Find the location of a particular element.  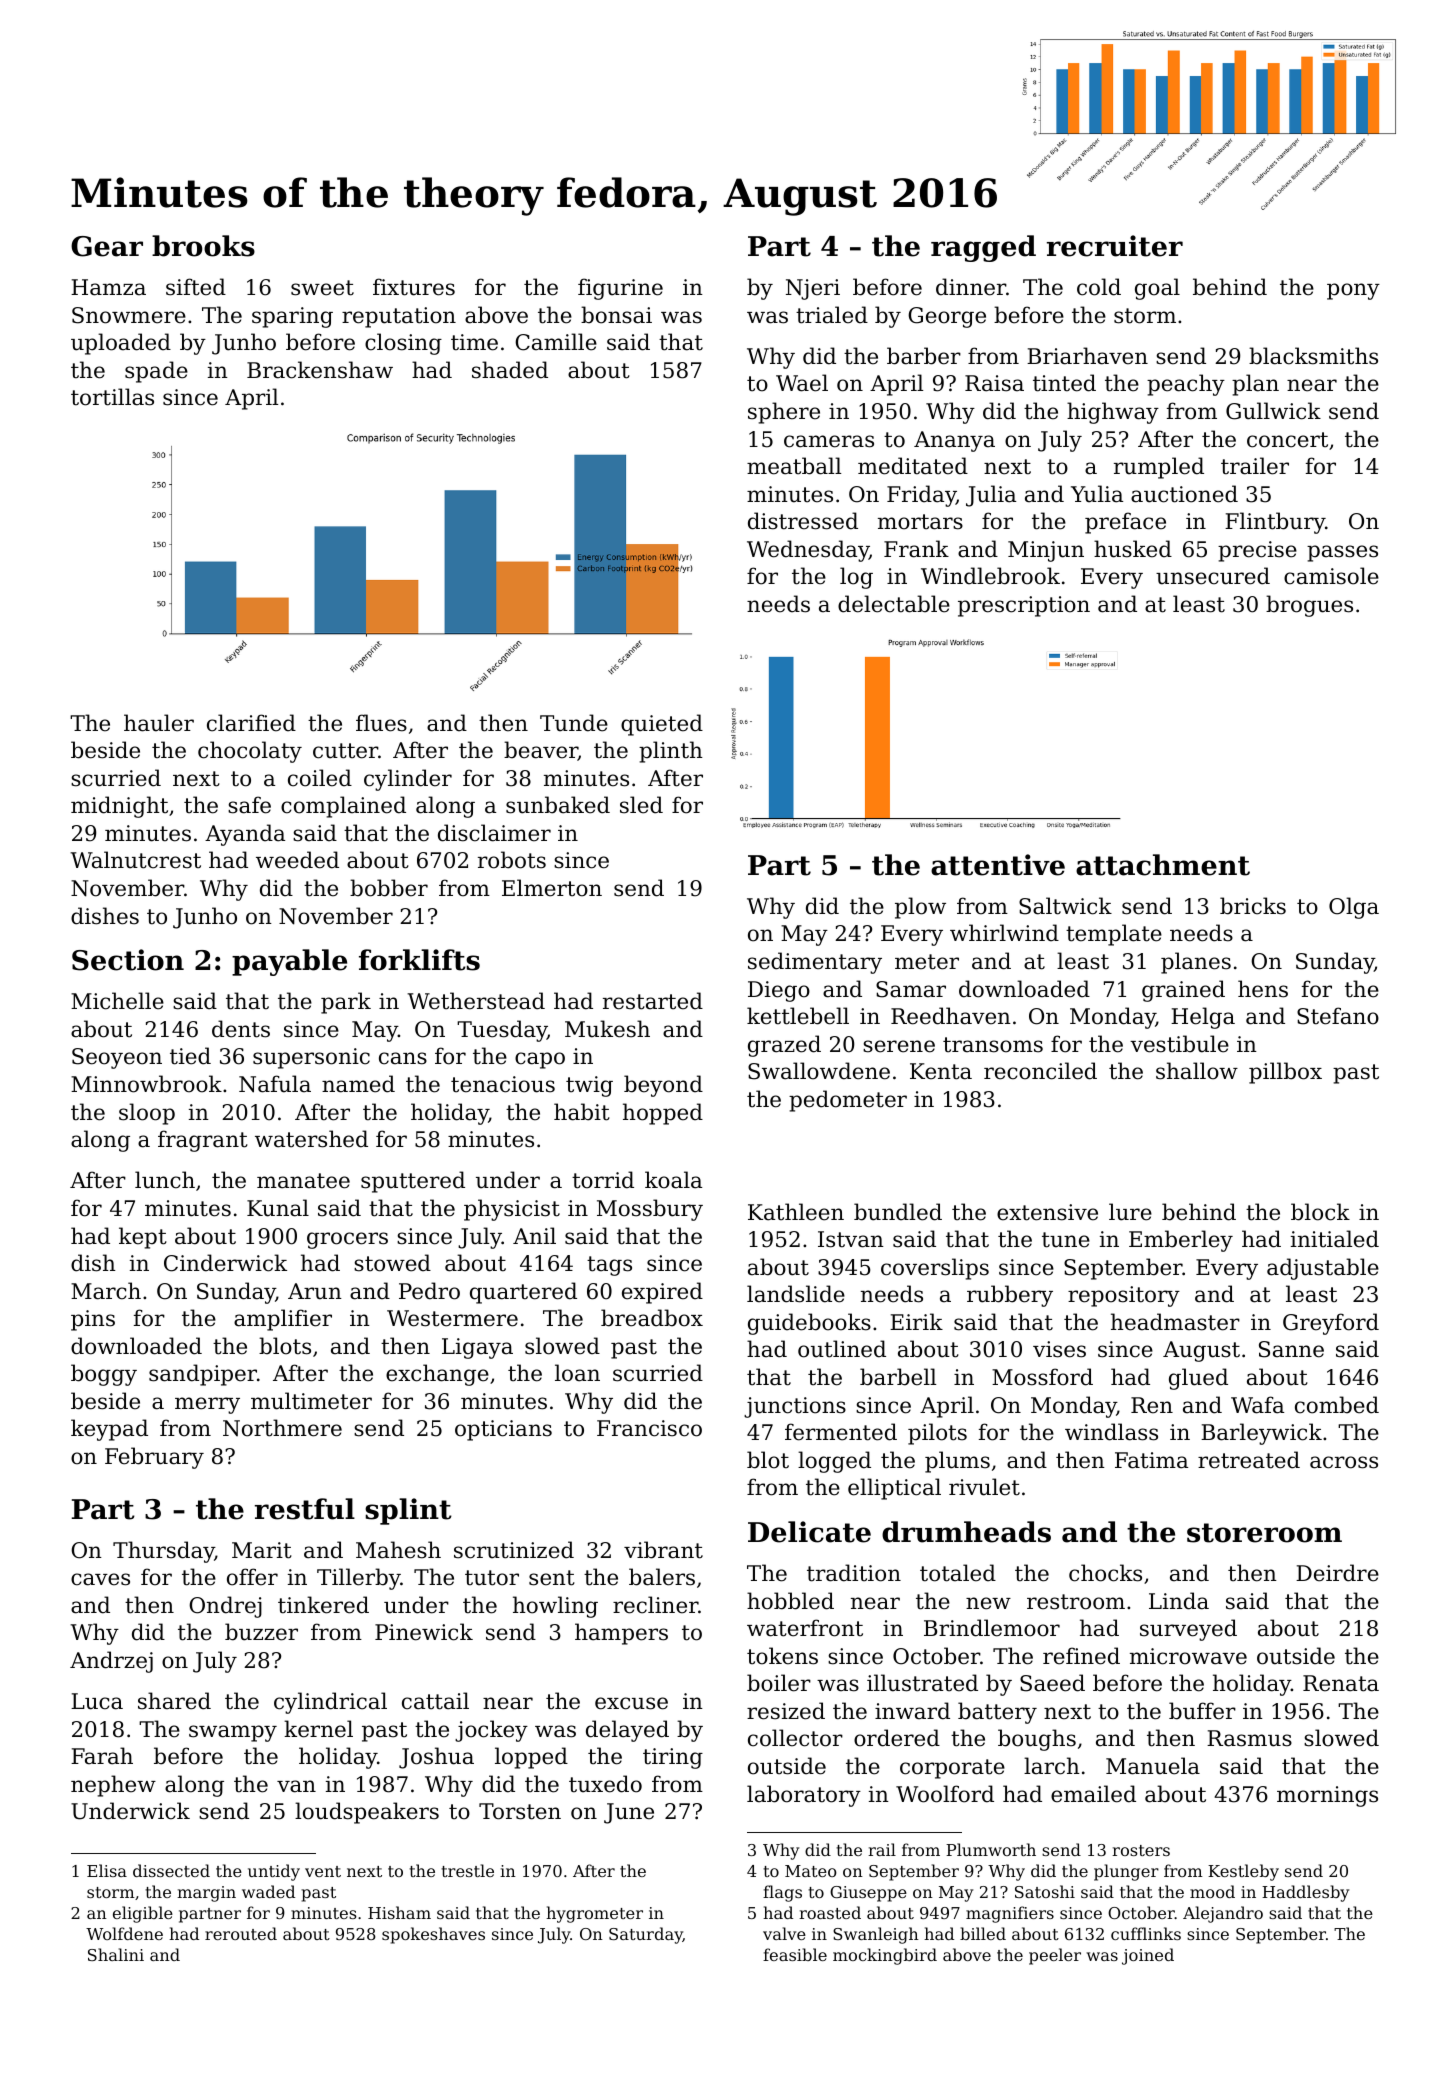

ragged is located at coordinates (983, 248).
